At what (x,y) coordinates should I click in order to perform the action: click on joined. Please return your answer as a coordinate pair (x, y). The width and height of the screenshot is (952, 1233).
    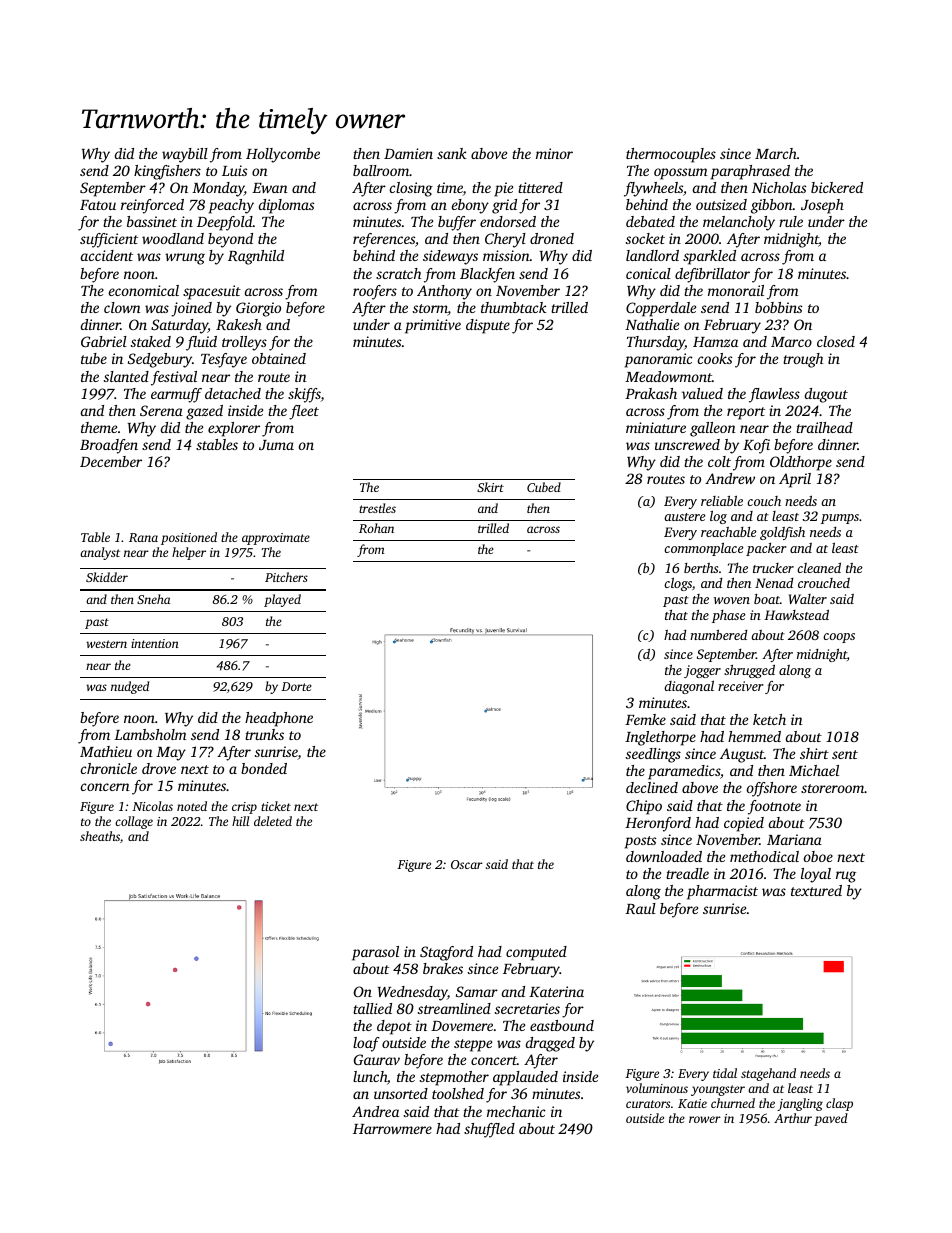
    Looking at the image, I should click on (191, 309).
